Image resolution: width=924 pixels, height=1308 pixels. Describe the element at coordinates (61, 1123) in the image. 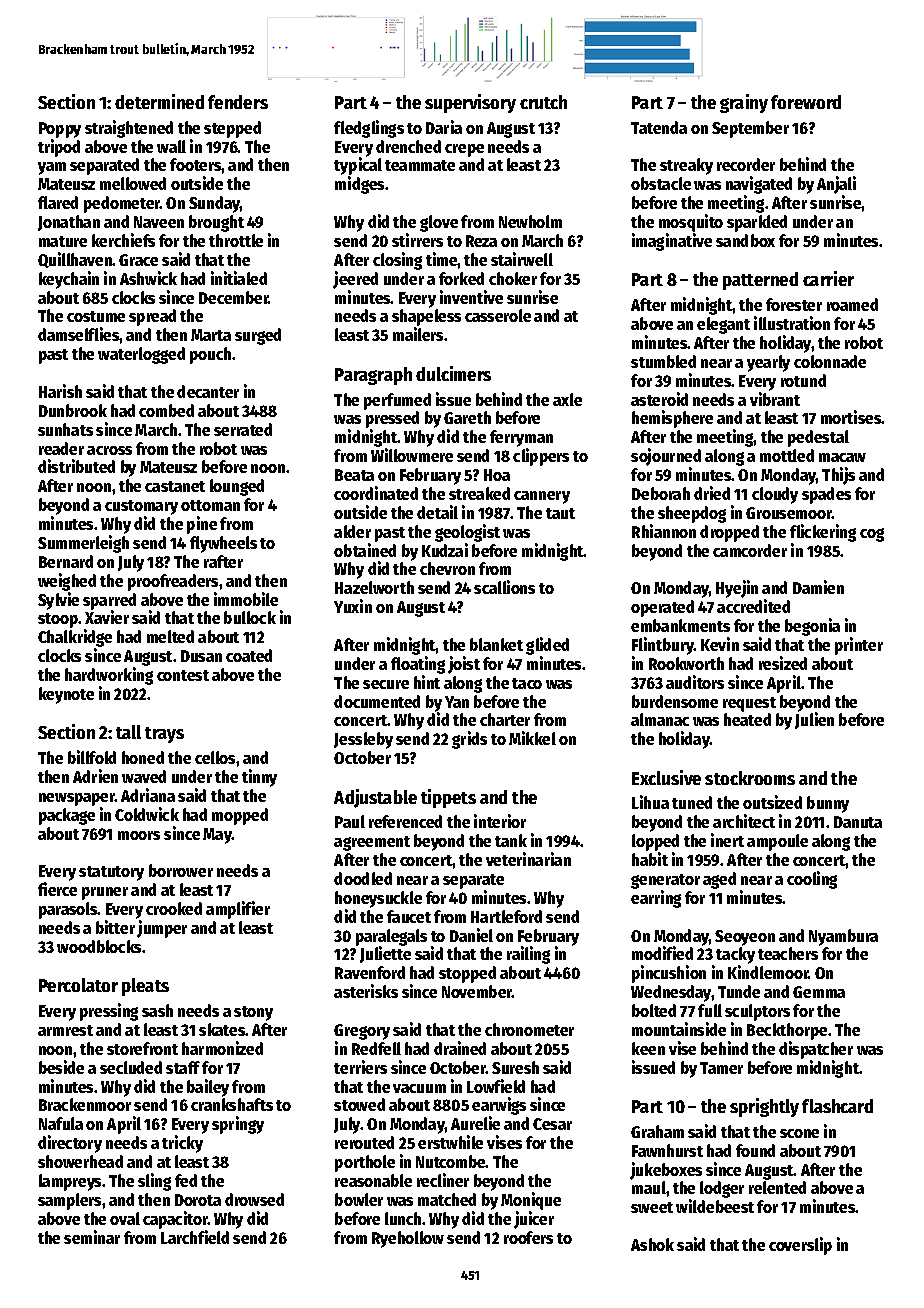

I see `Nafula` at that location.
